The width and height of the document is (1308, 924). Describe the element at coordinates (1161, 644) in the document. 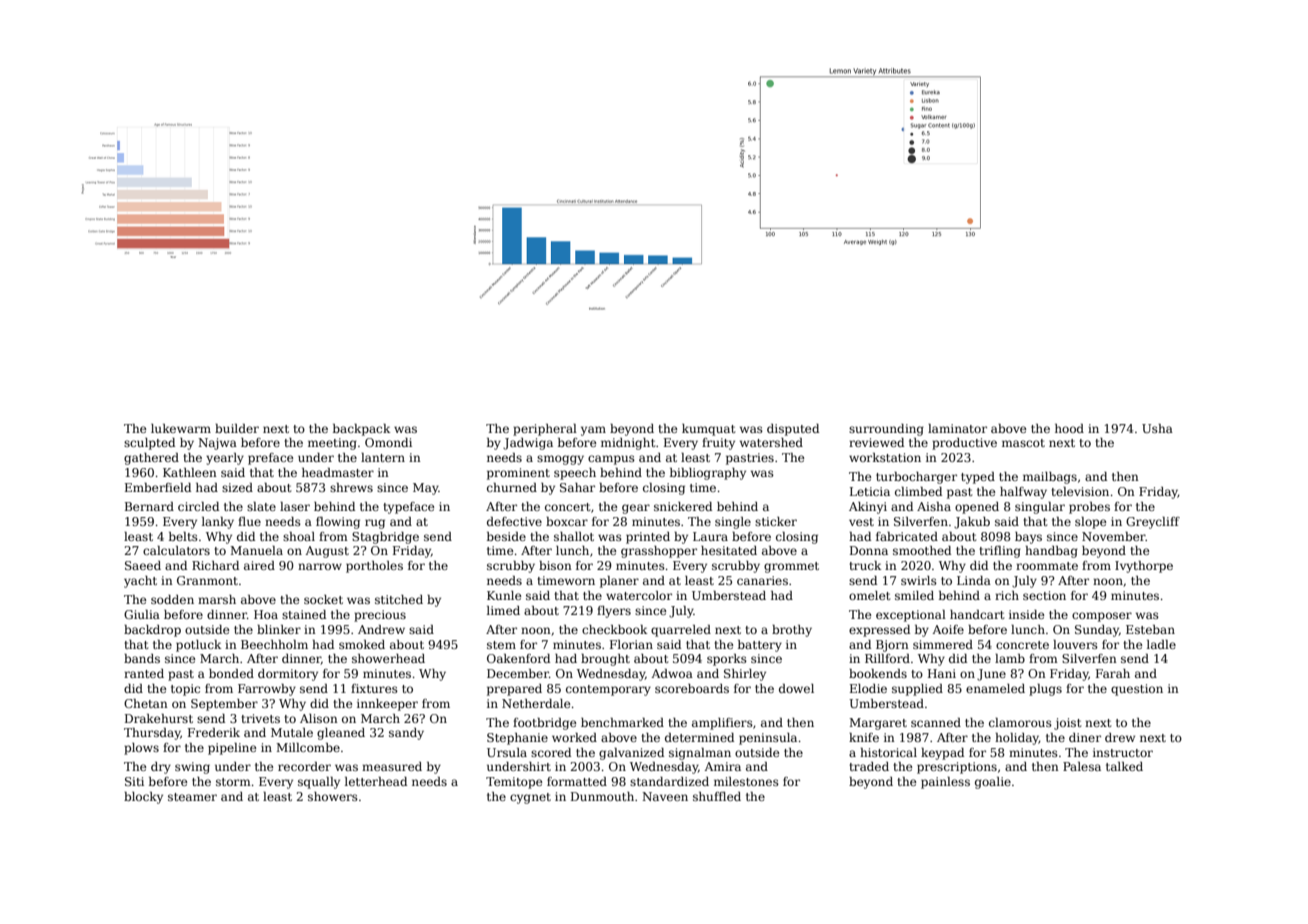

I see `ladle` at that location.
